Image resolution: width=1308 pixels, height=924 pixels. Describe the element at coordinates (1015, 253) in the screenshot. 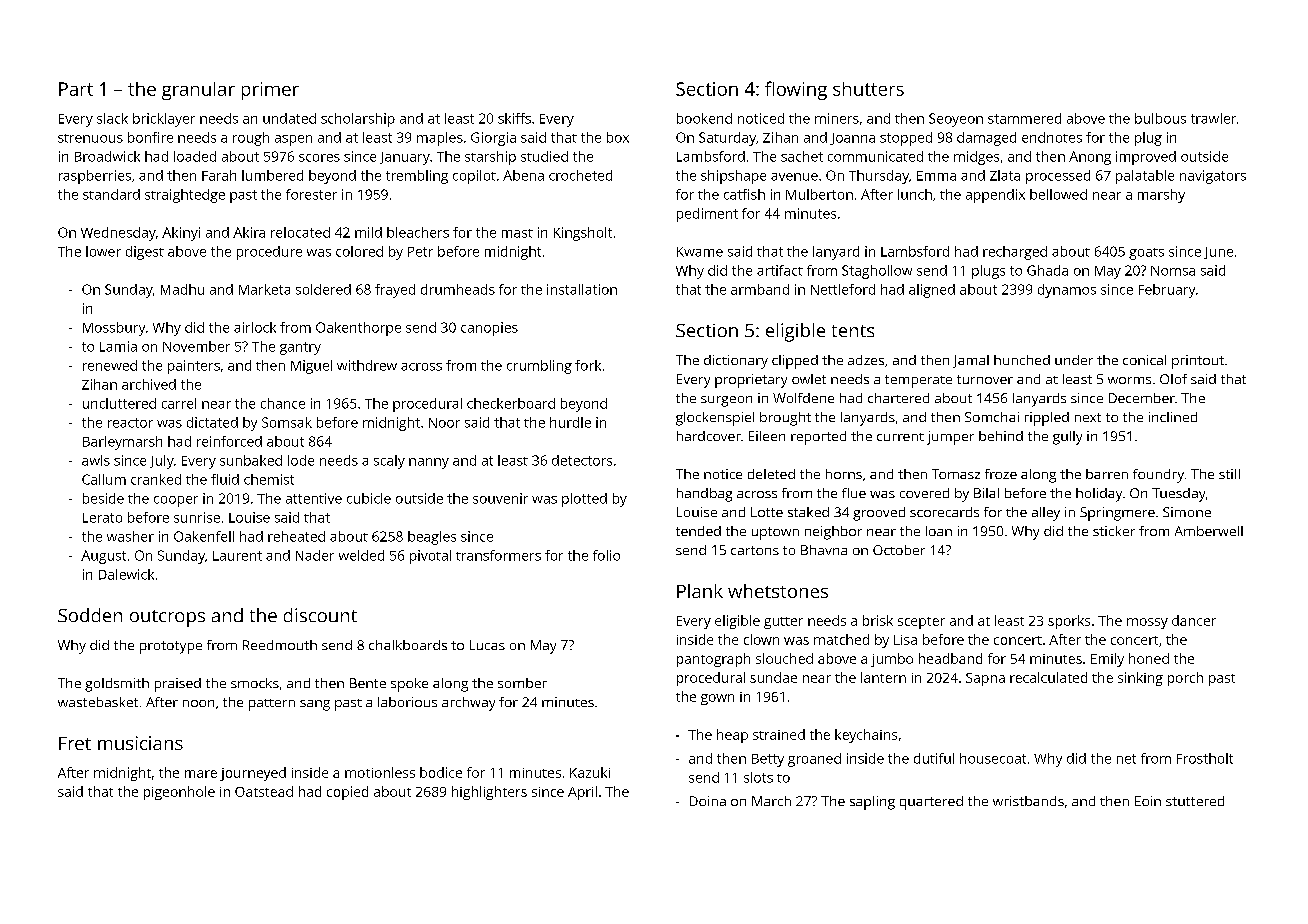

I see `recharged` at that location.
